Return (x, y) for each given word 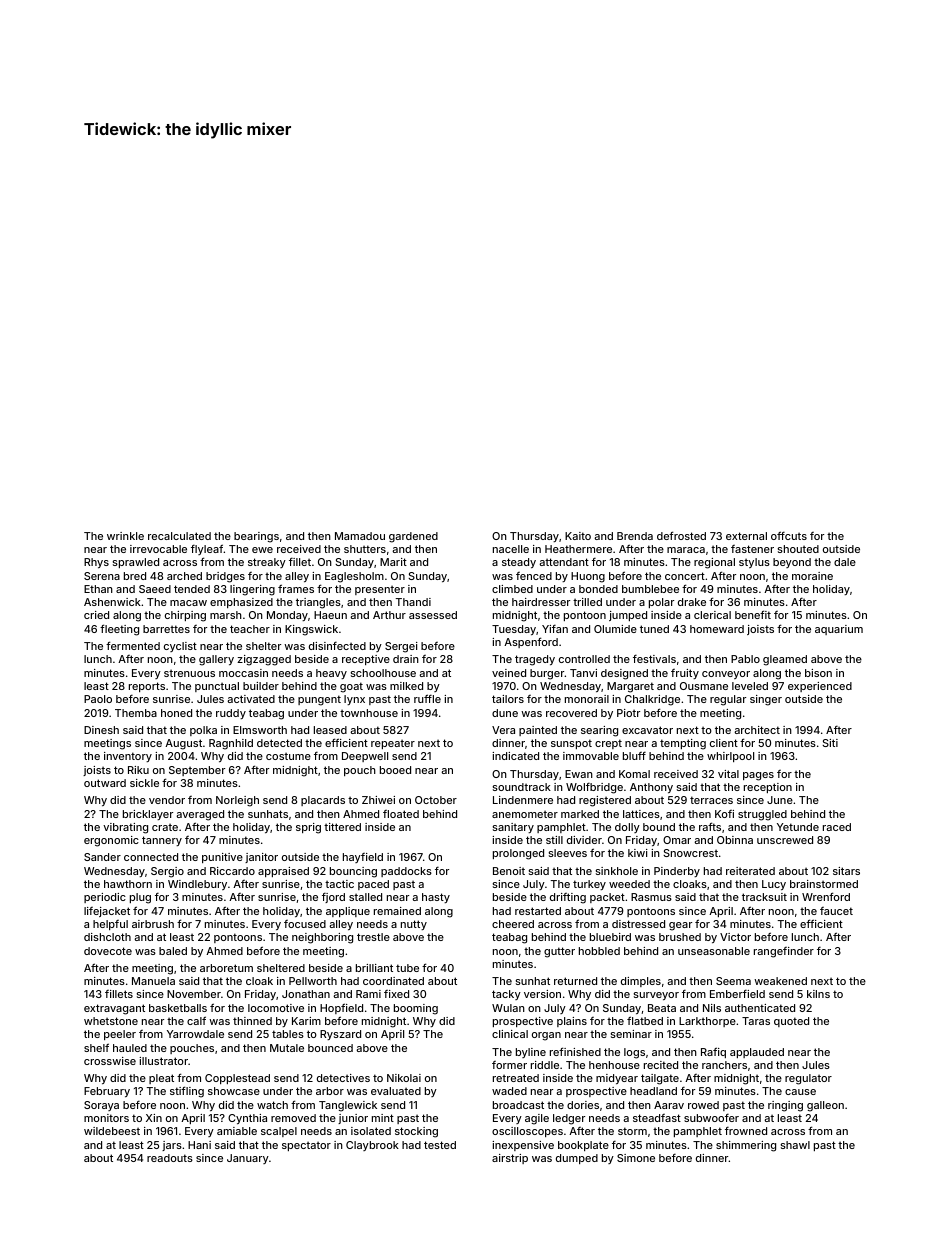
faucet (836, 911)
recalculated (179, 536)
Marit (393, 562)
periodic (105, 898)
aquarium (839, 630)
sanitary (513, 828)
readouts (170, 1158)
